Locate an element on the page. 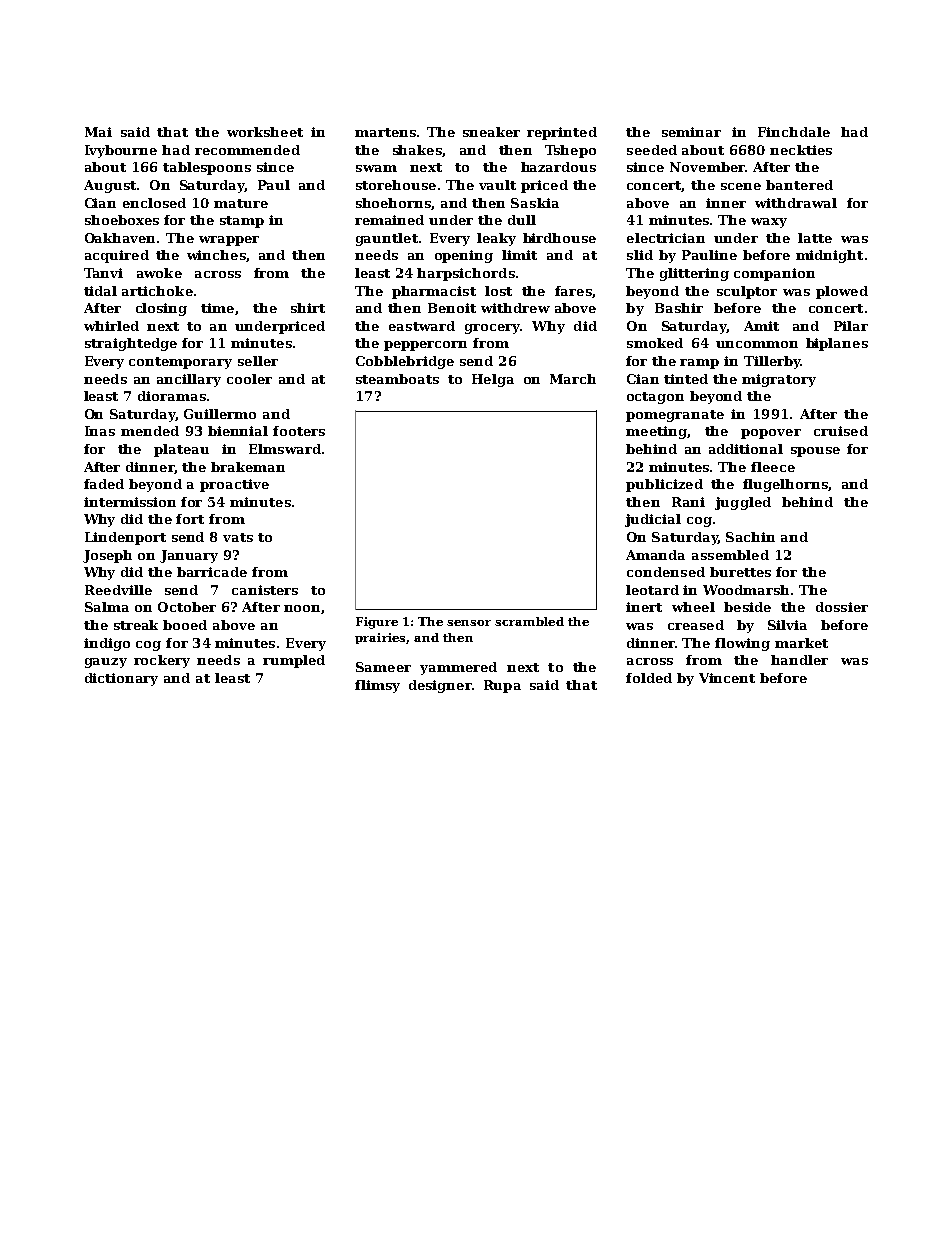  Vincent is located at coordinates (727, 678).
